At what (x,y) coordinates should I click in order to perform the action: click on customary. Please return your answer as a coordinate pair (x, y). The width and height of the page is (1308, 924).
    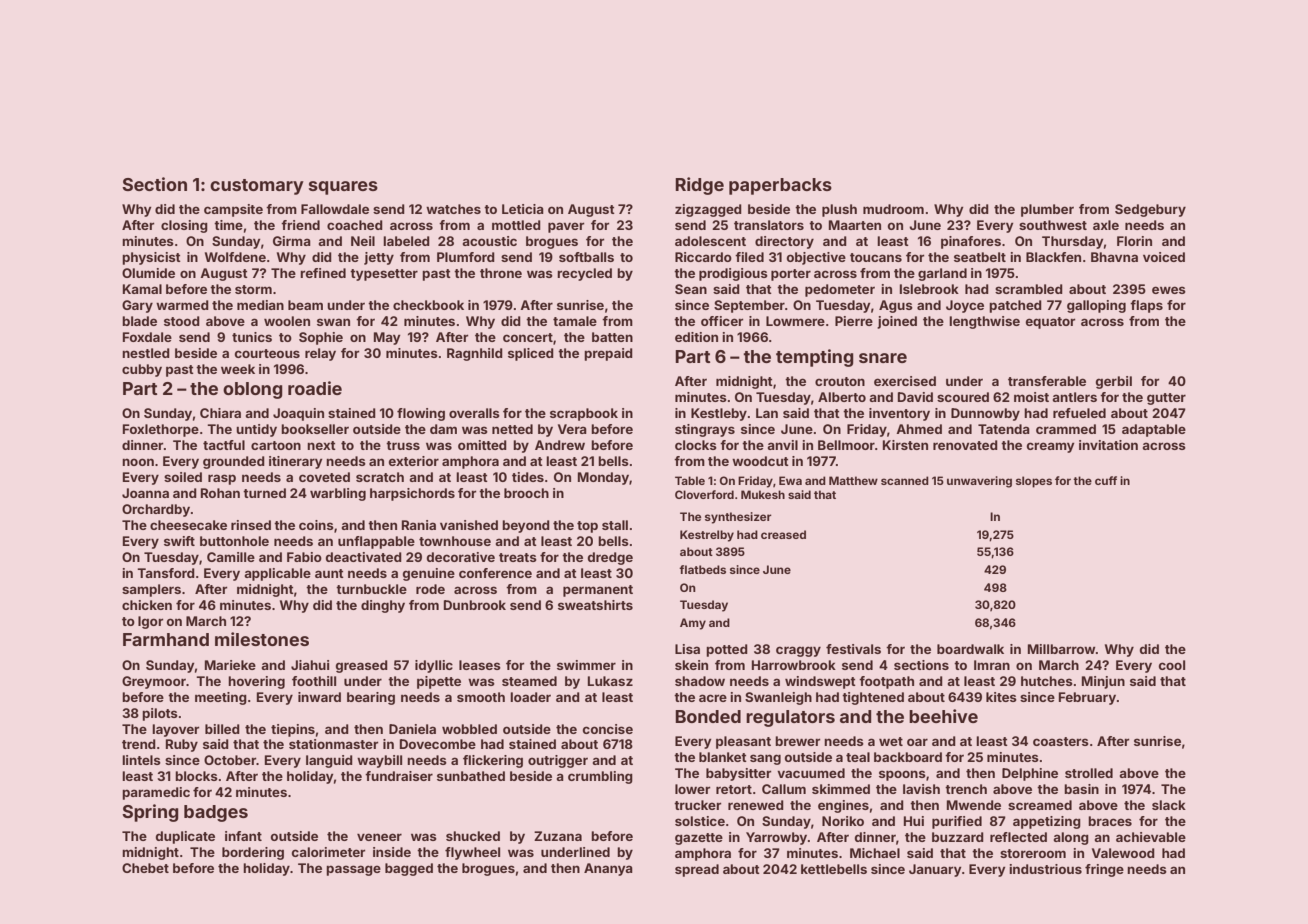
    Looking at the image, I should click on (257, 187).
